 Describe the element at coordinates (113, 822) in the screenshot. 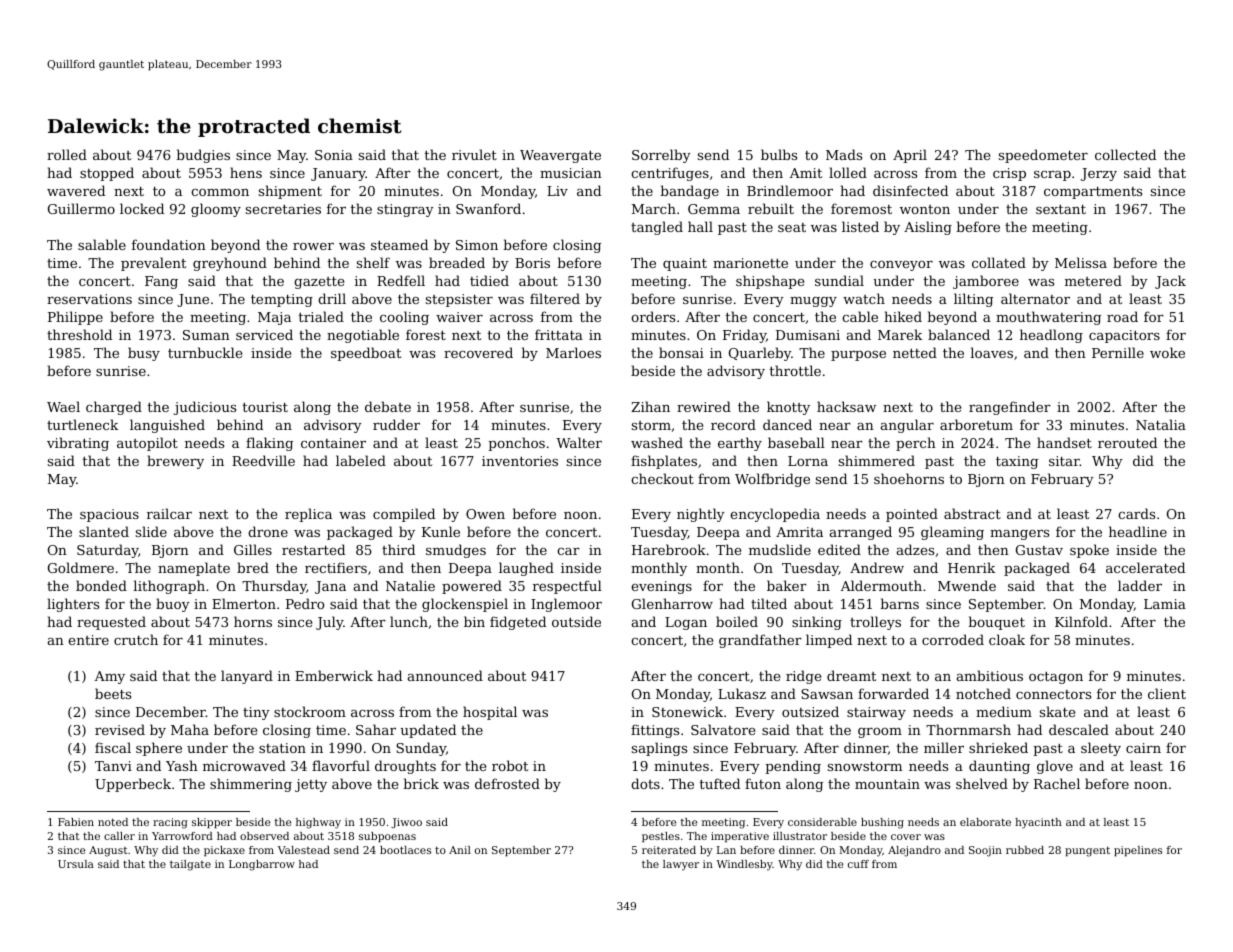

I see `noted` at that location.
